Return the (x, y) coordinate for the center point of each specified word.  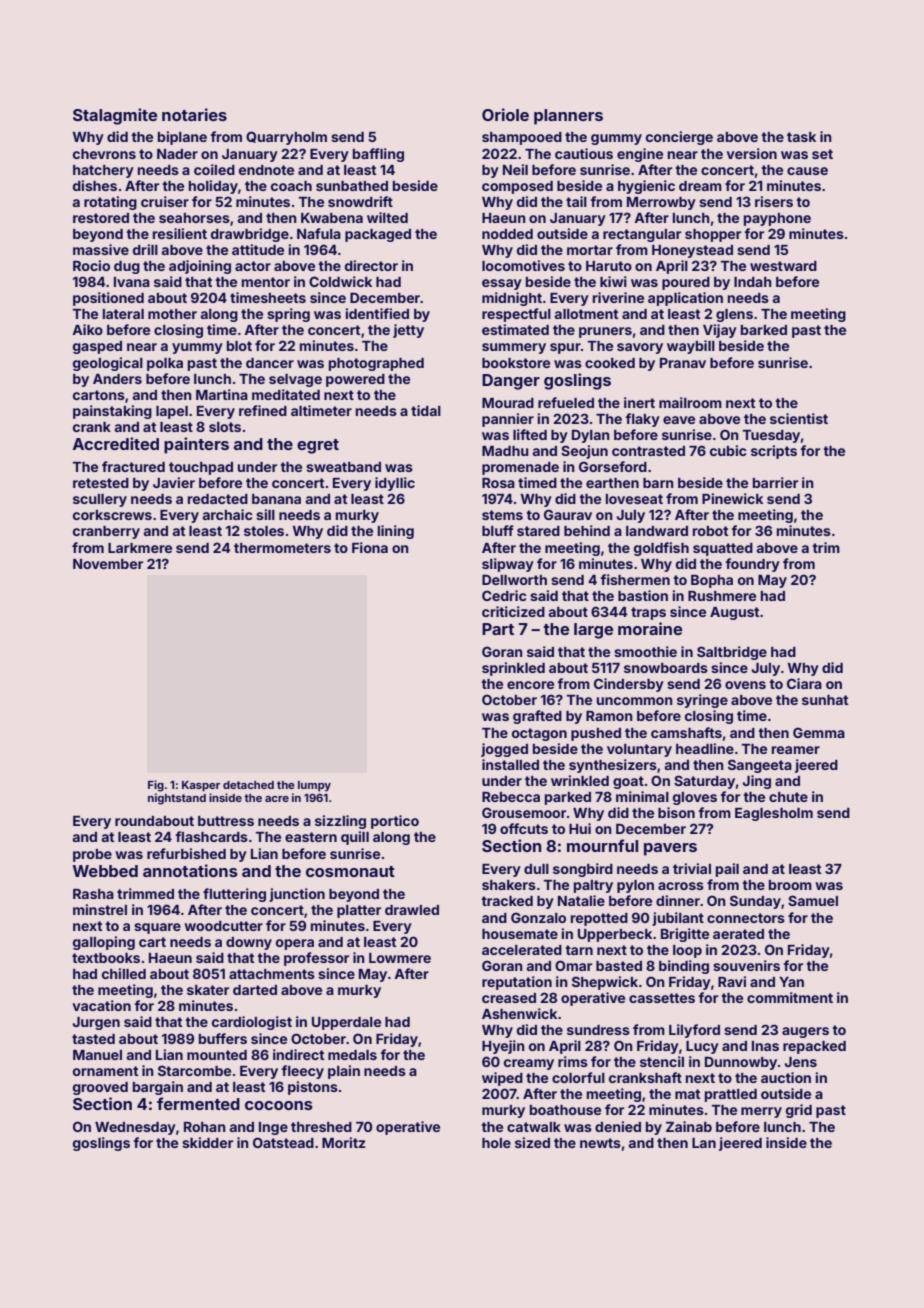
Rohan (205, 1127)
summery (514, 348)
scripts (774, 452)
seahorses (194, 218)
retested (101, 483)
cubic (728, 450)
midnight (512, 299)
